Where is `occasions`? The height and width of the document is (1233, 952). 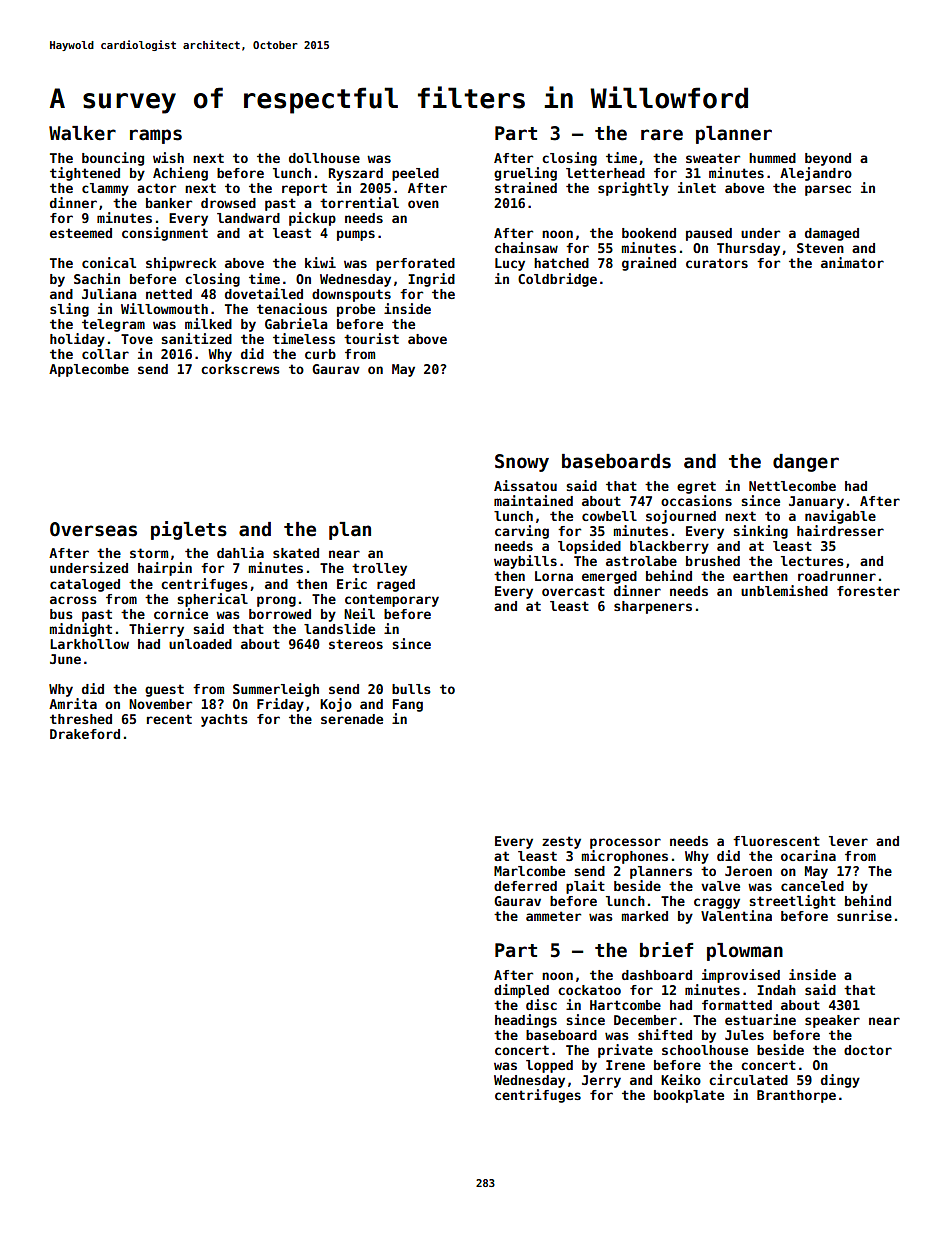
occasions is located at coordinates (696, 500).
